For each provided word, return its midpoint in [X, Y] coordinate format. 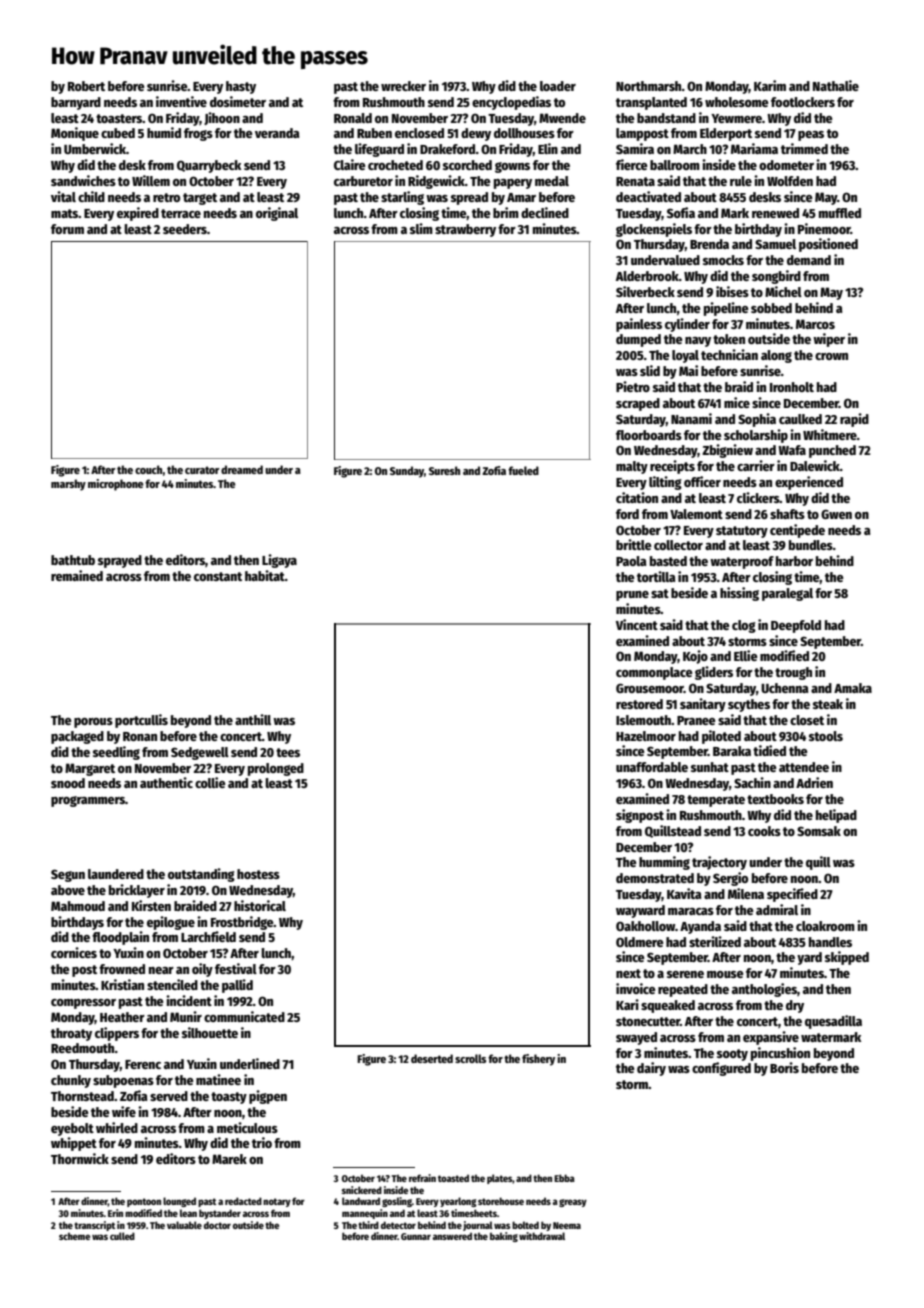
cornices [74, 952]
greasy [573, 1203]
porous [93, 723]
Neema [567, 1225]
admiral [777, 909]
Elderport [726, 134]
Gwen [836, 514]
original [277, 214]
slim [421, 228]
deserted [432, 1058]
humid [164, 132]
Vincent [637, 624]
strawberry [465, 230]
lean [188, 1213]
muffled [840, 213]
